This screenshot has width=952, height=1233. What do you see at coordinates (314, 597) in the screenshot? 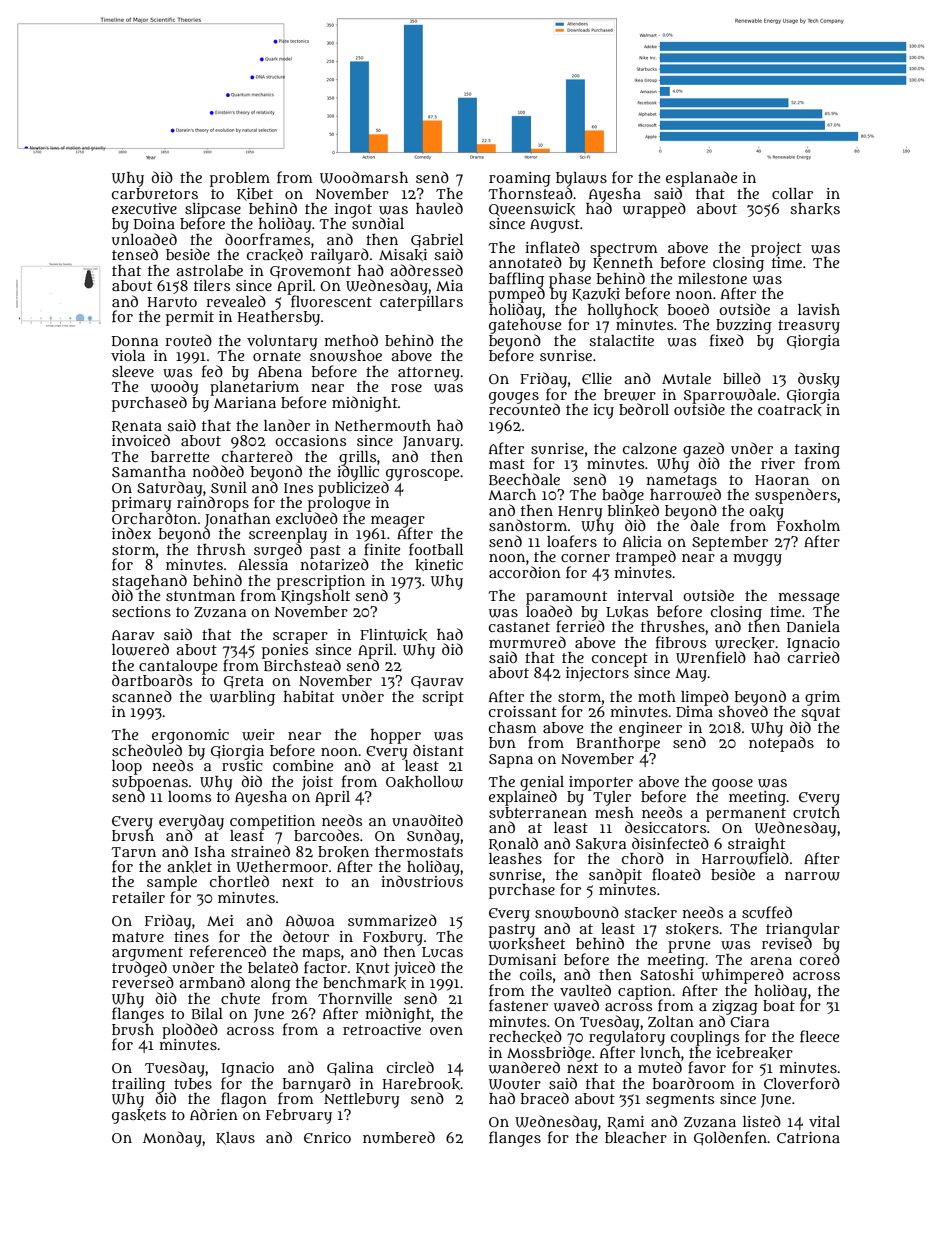
I see `Kingsholt` at bounding box center [314, 597].
